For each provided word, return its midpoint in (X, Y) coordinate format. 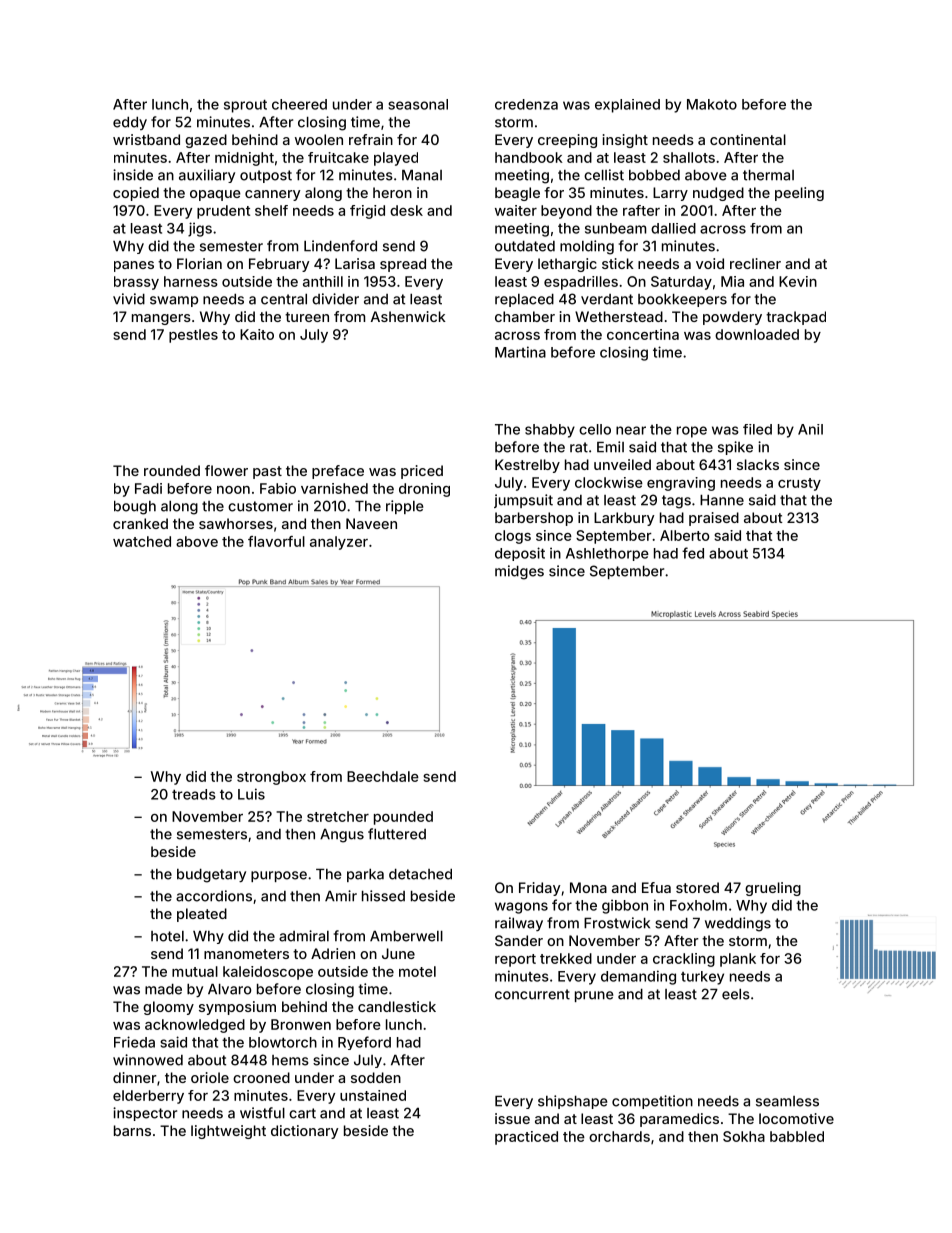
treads (194, 794)
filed (757, 429)
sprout (245, 106)
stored (697, 887)
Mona (588, 887)
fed (693, 553)
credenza (526, 104)
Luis (251, 794)
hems (290, 1060)
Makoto (712, 104)
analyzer (339, 543)
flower (226, 470)
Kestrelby (527, 466)
